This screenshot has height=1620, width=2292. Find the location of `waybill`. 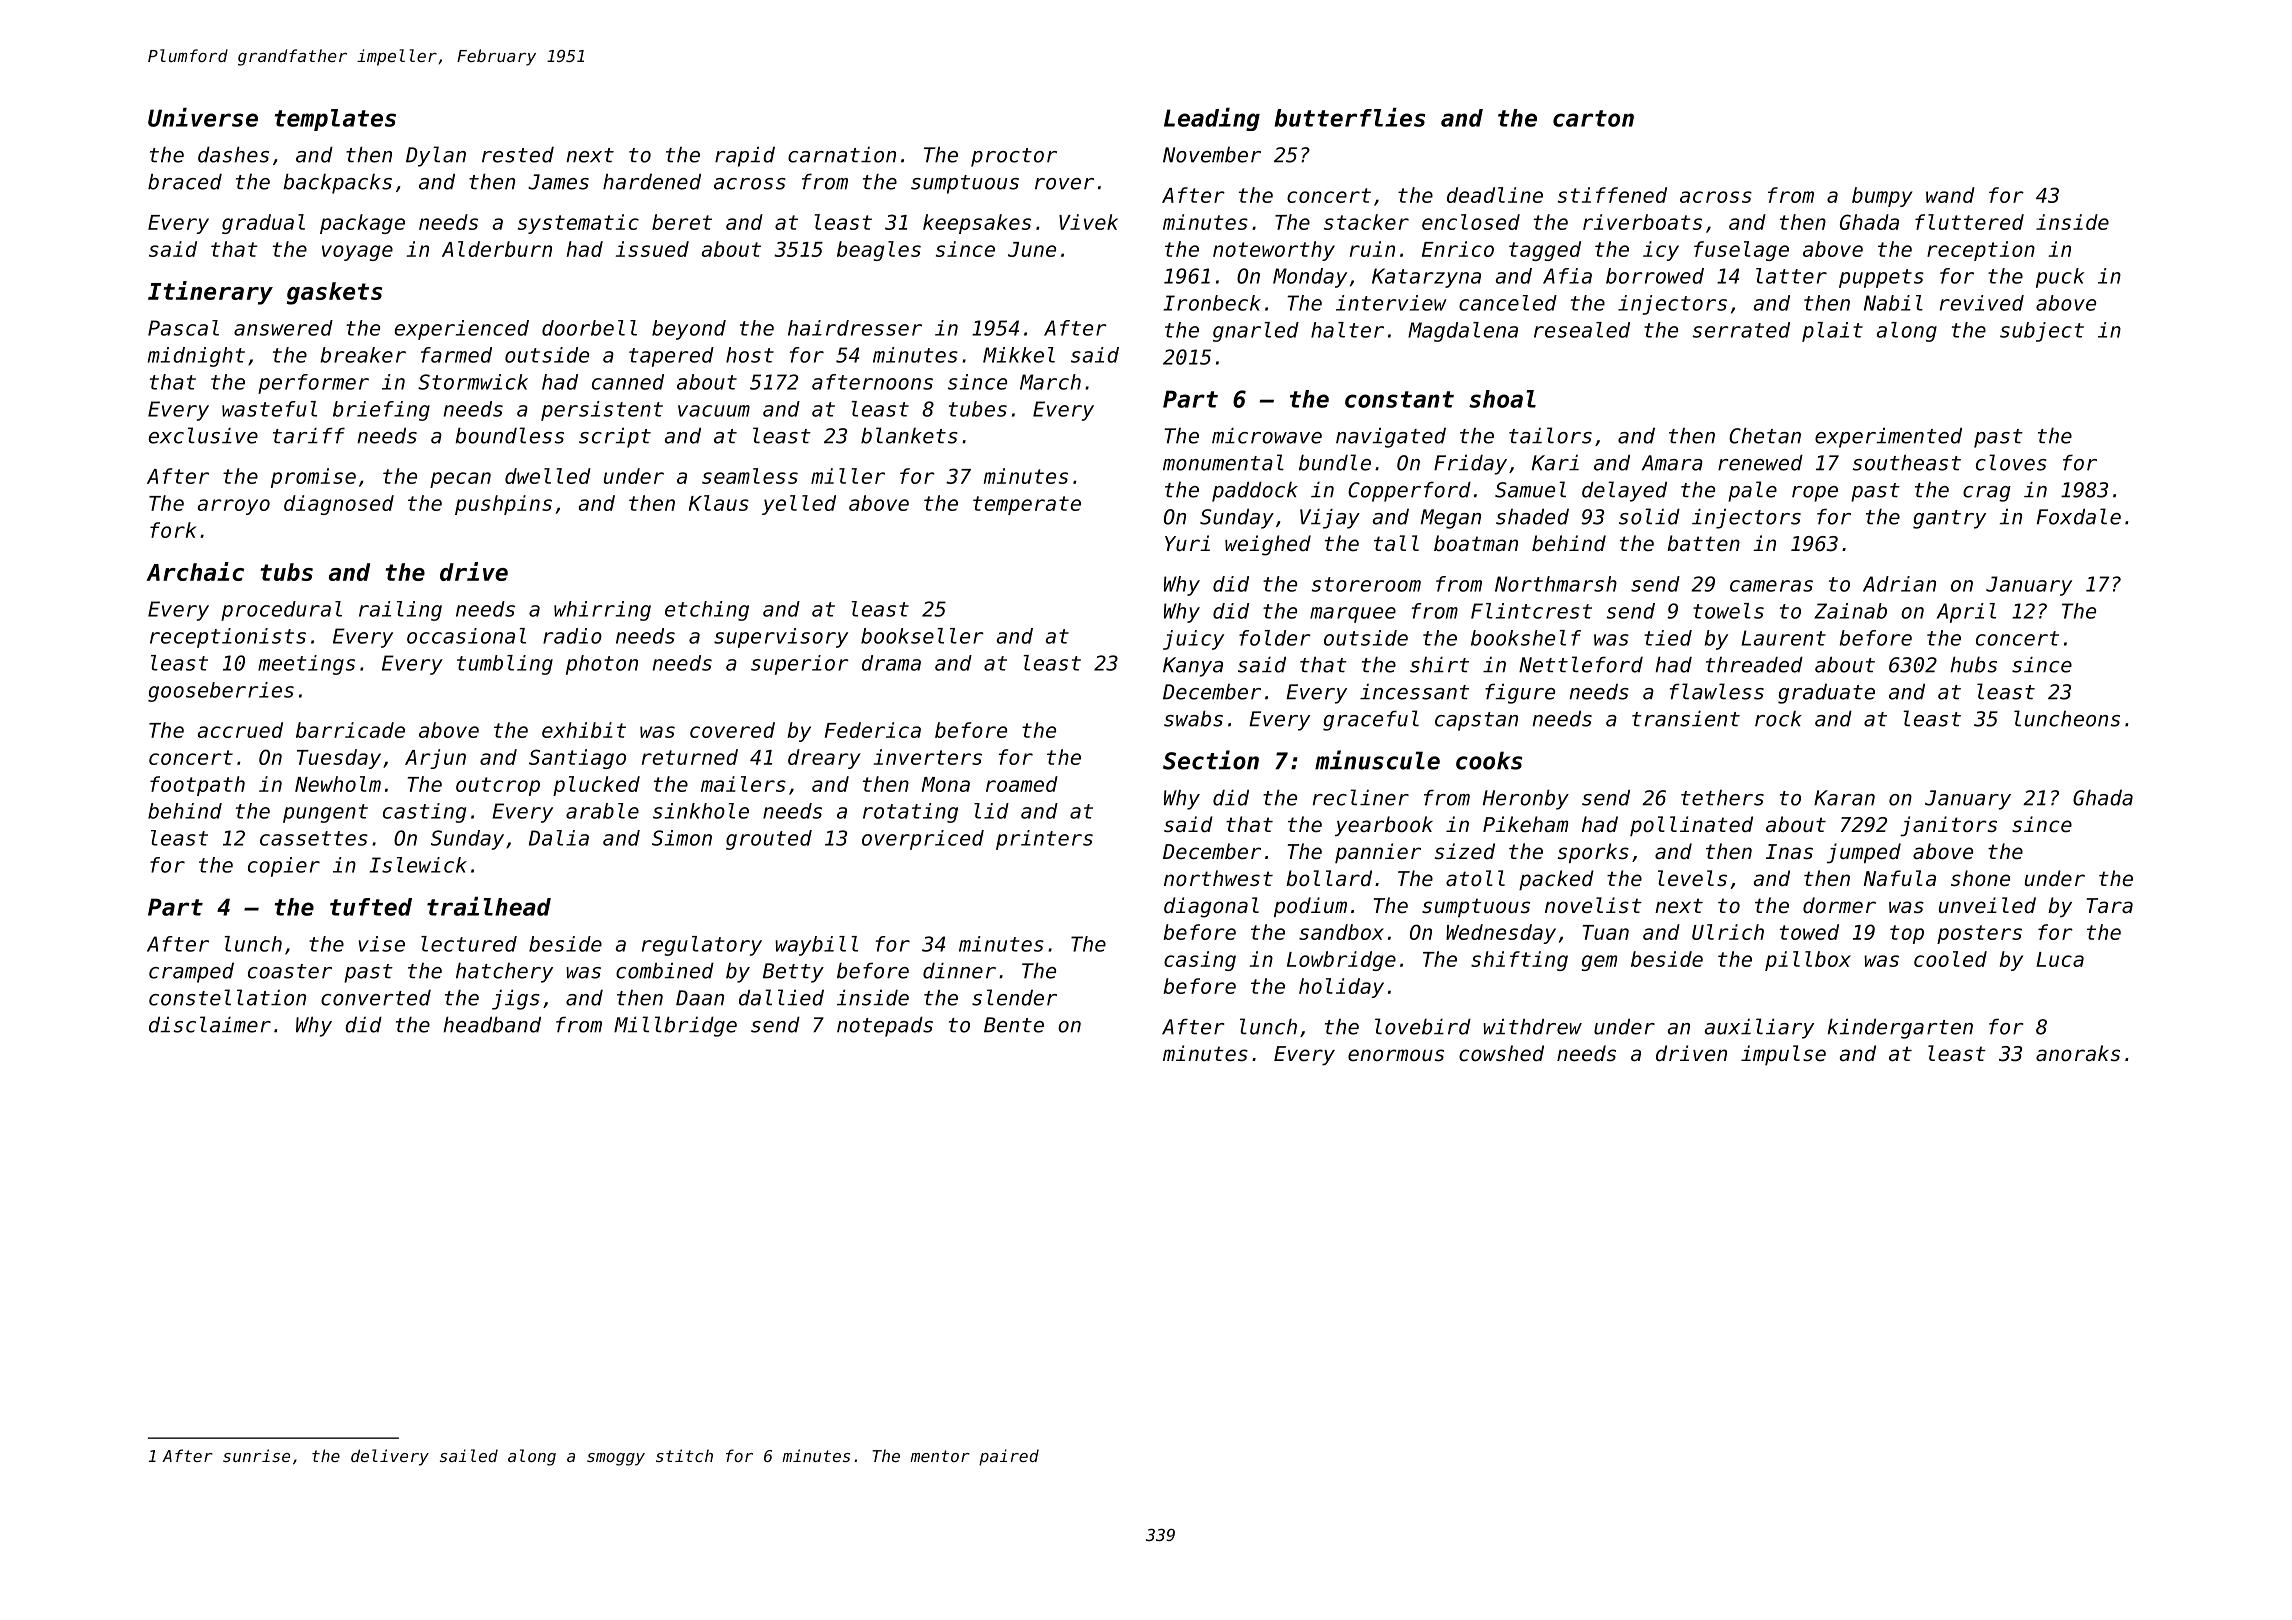

waybill is located at coordinates (816, 946).
